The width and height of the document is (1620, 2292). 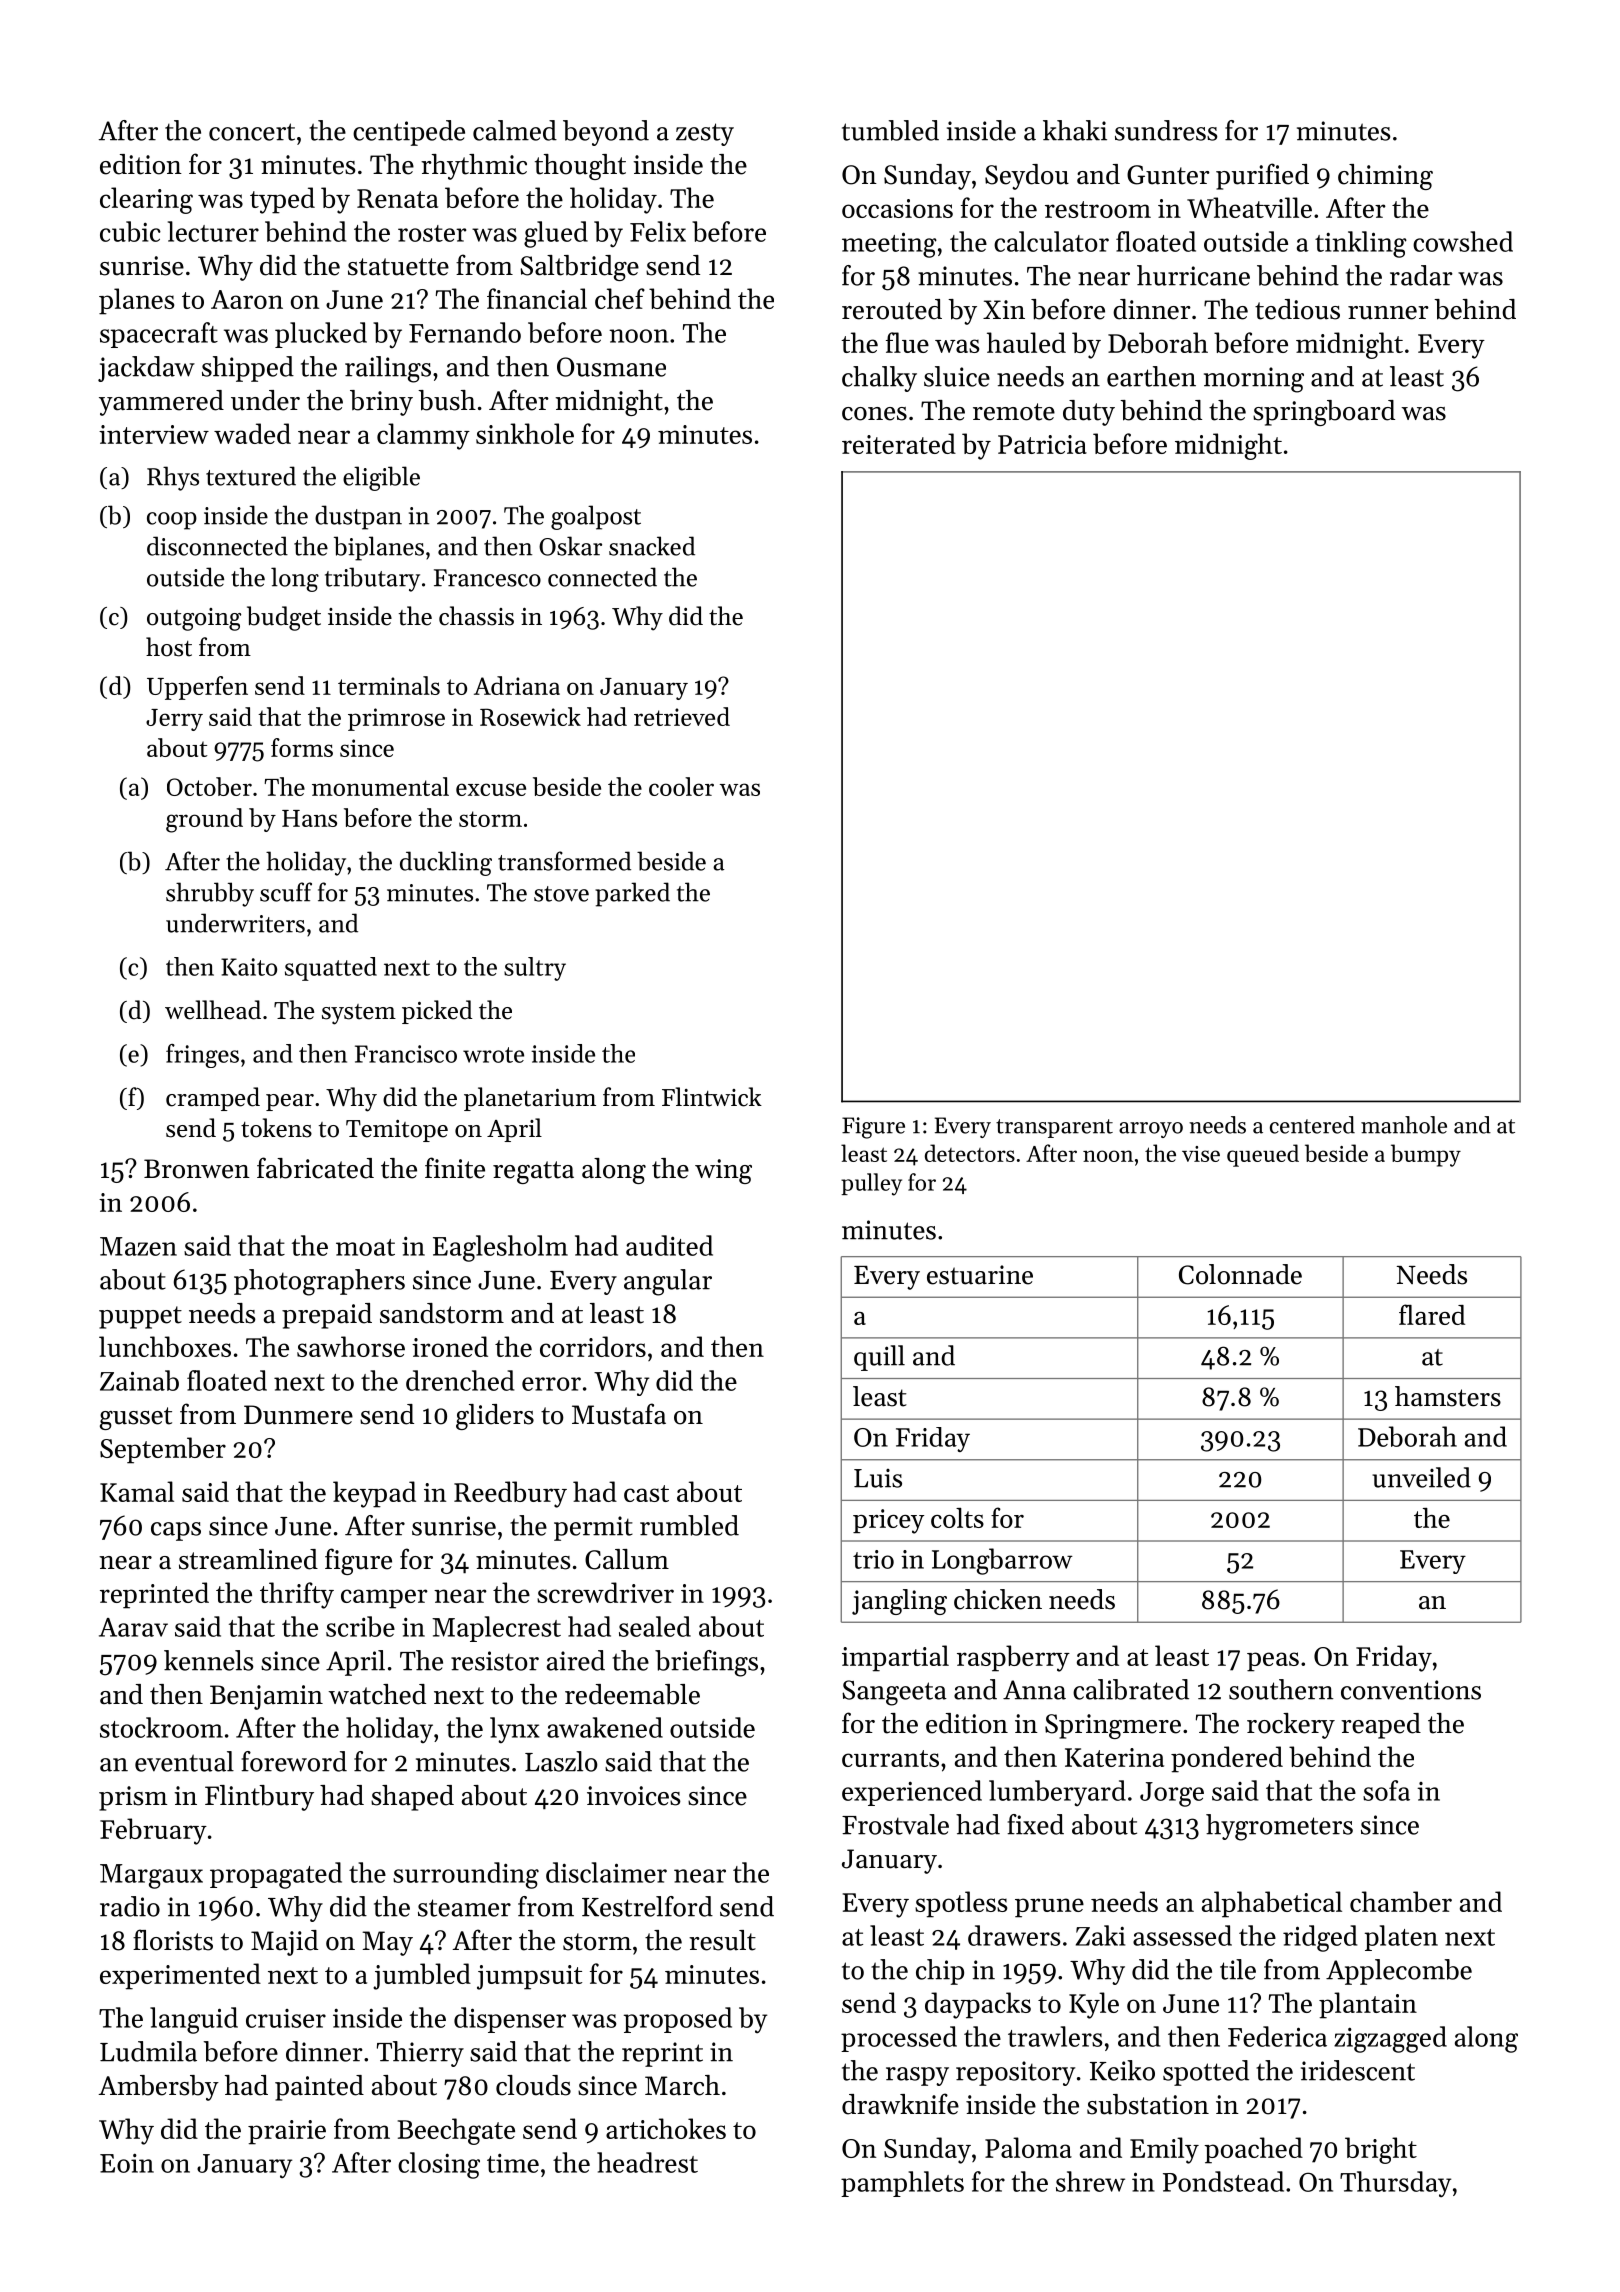 I want to click on cooler, so click(x=681, y=786).
